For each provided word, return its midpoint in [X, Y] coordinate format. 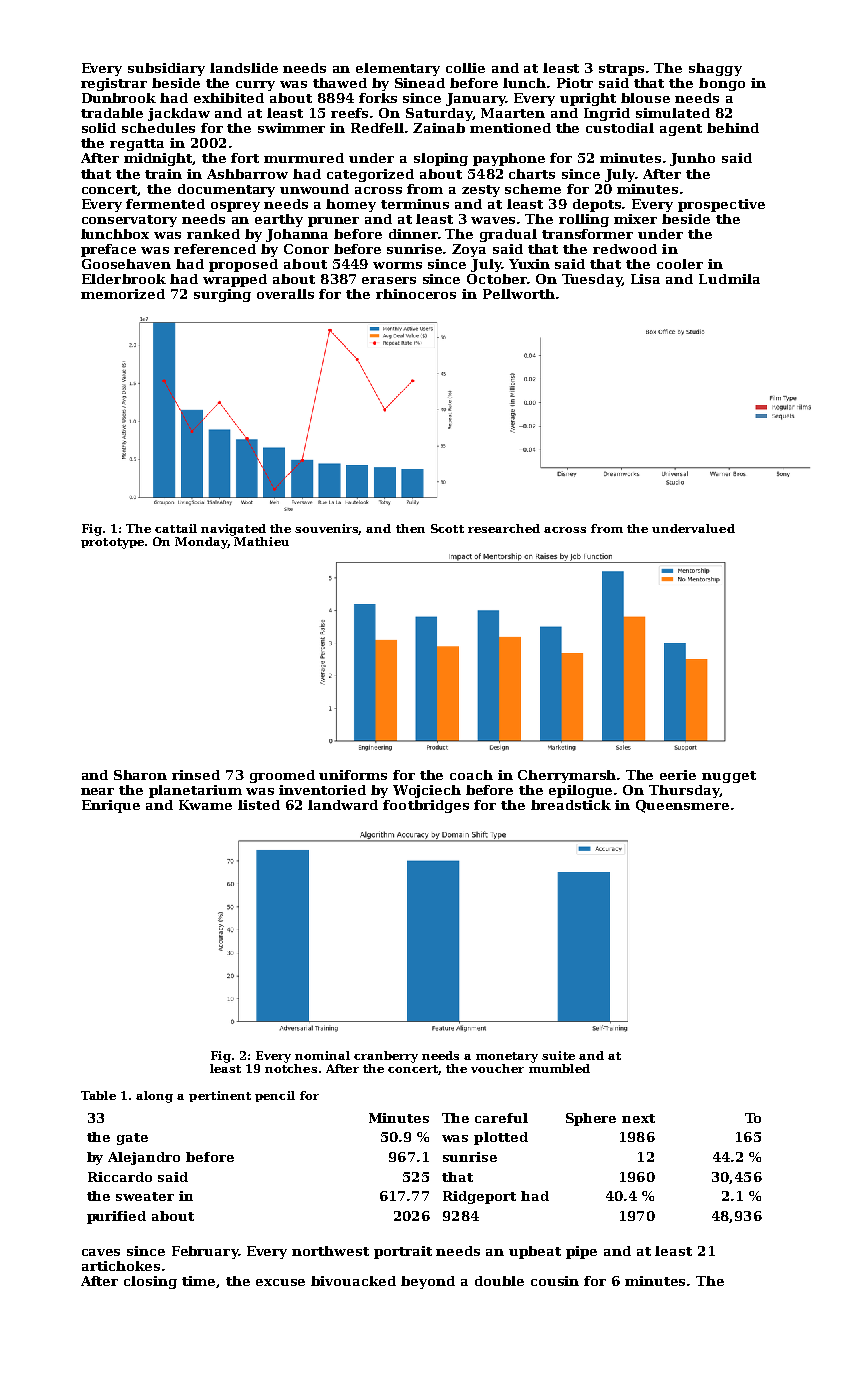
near [97, 791]
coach [471, 775]
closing [150, 1282]
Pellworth [519, 294]
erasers [389, 280]
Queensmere [682, 806]
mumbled [559, 1068]
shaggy [715, 69]
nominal [322, 1055]
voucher [497, 1068]
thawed [340, 83]
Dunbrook [119, 98]
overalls [285, 294]
